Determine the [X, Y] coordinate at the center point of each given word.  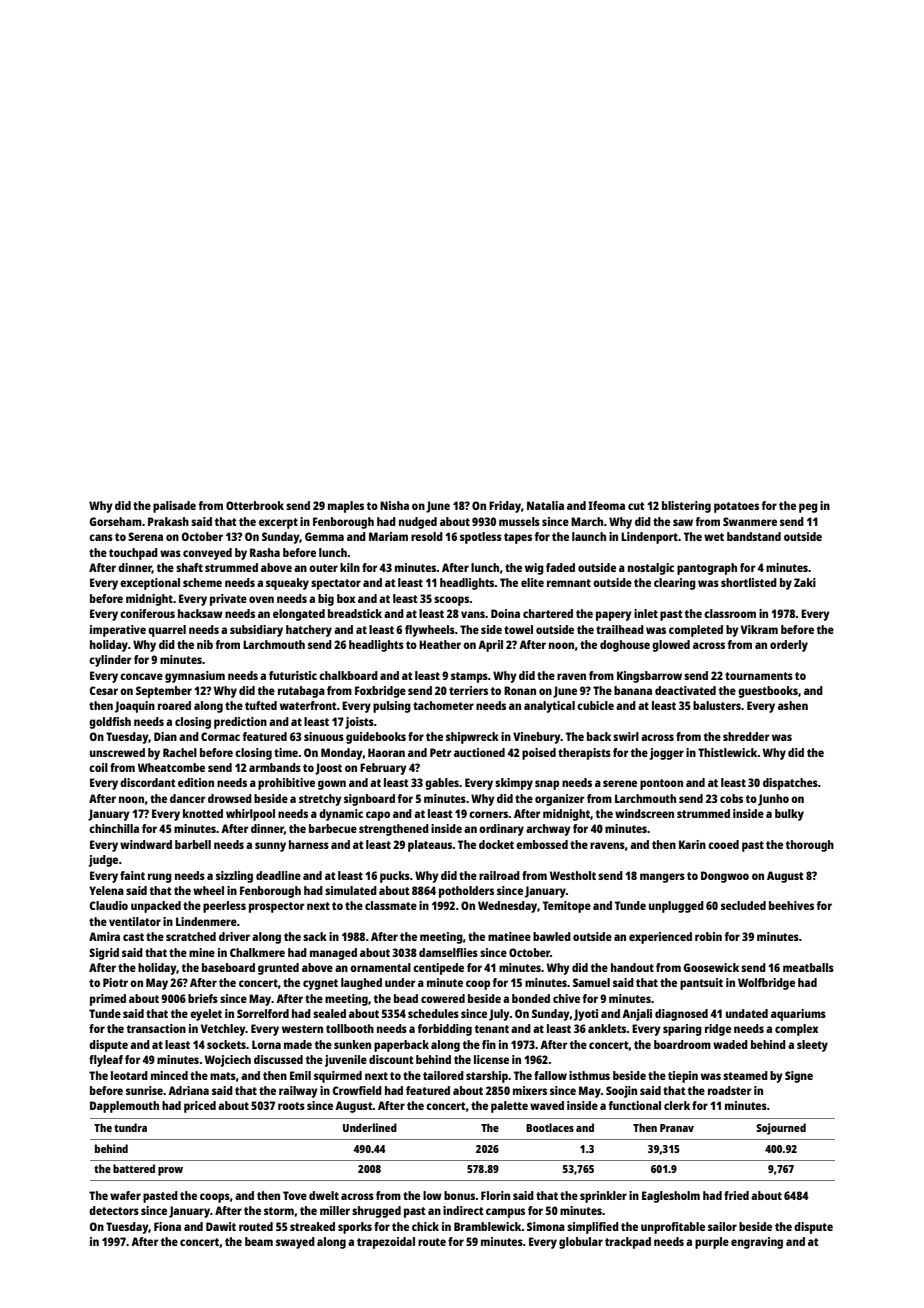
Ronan [520, 690]
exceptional [150, 584]
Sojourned [781, 1129]
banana [633, 690]
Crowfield [357, 1090]
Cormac [220, 736]
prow [170, 1171]
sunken [352, 1044]
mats [223, 1076]
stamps [469, 677]
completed [696, 631]
